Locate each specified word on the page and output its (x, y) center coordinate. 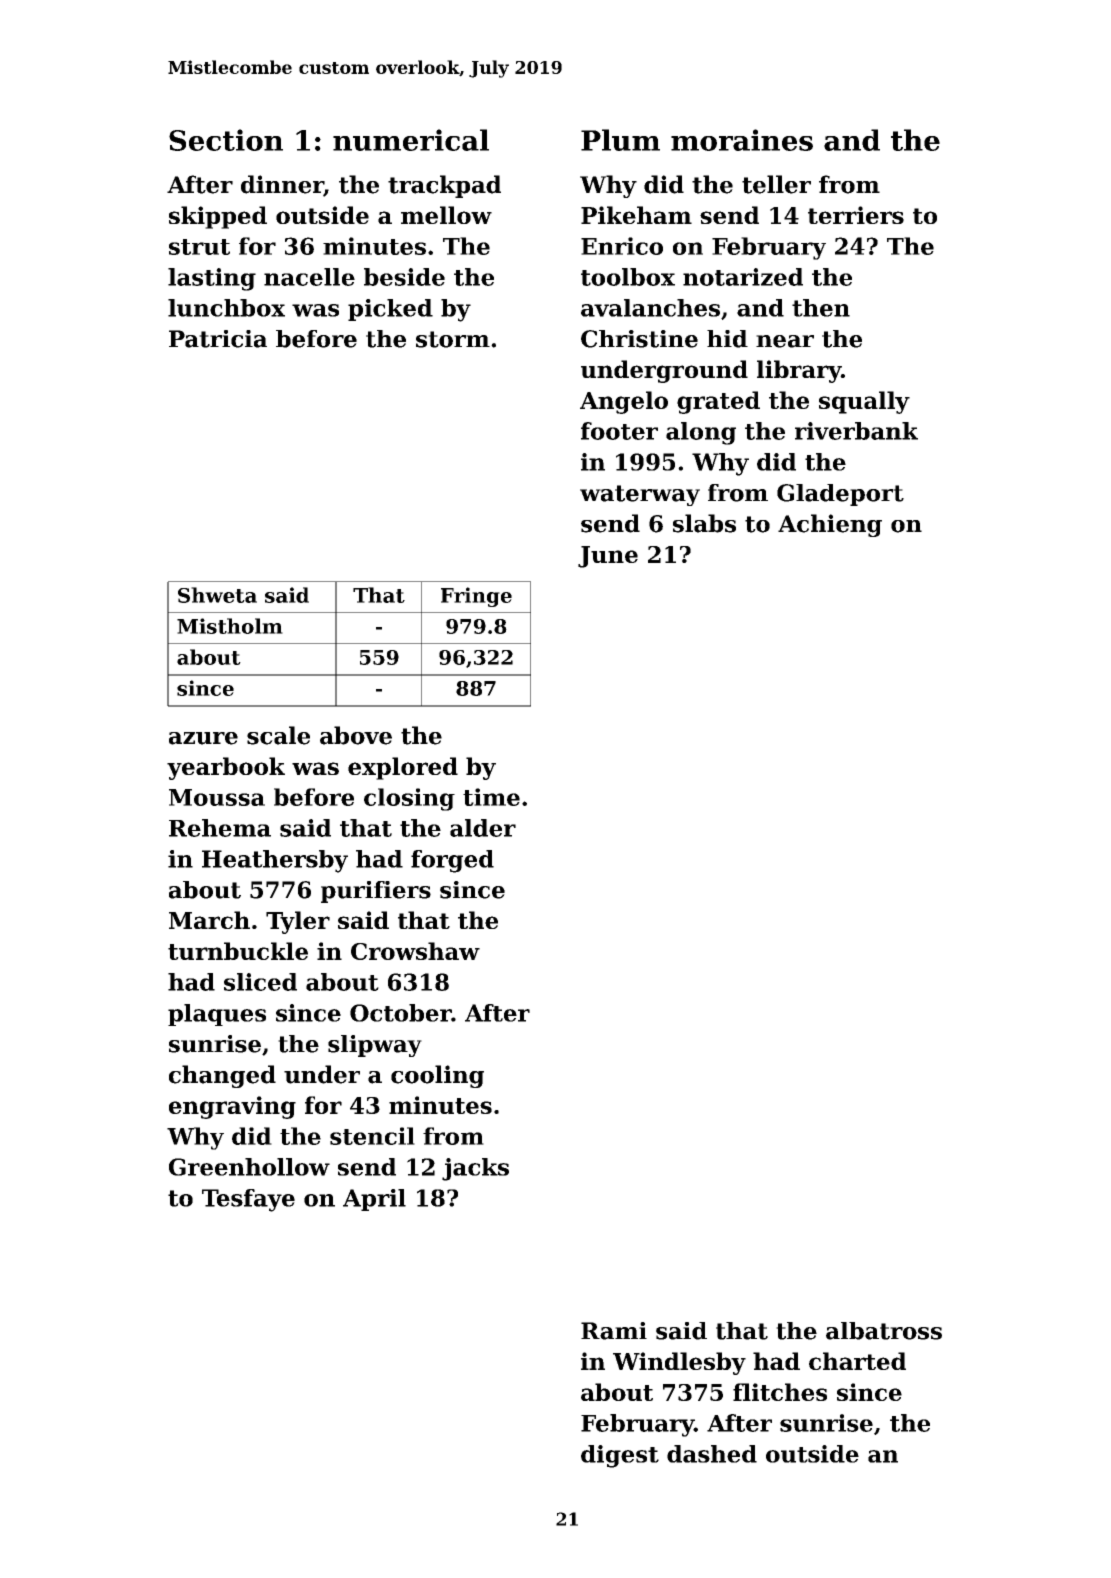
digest (620, 1456)
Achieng (830, 525)
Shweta (217, 595)
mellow (446, 215)
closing (409, 799)
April (374, 1200)
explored (403, 768)
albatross (884, 1331)
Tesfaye (248, 1200)
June (608, 557)
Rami (614, 1331)
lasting (212, 279)
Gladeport (840, 495)
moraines (742, 140)
